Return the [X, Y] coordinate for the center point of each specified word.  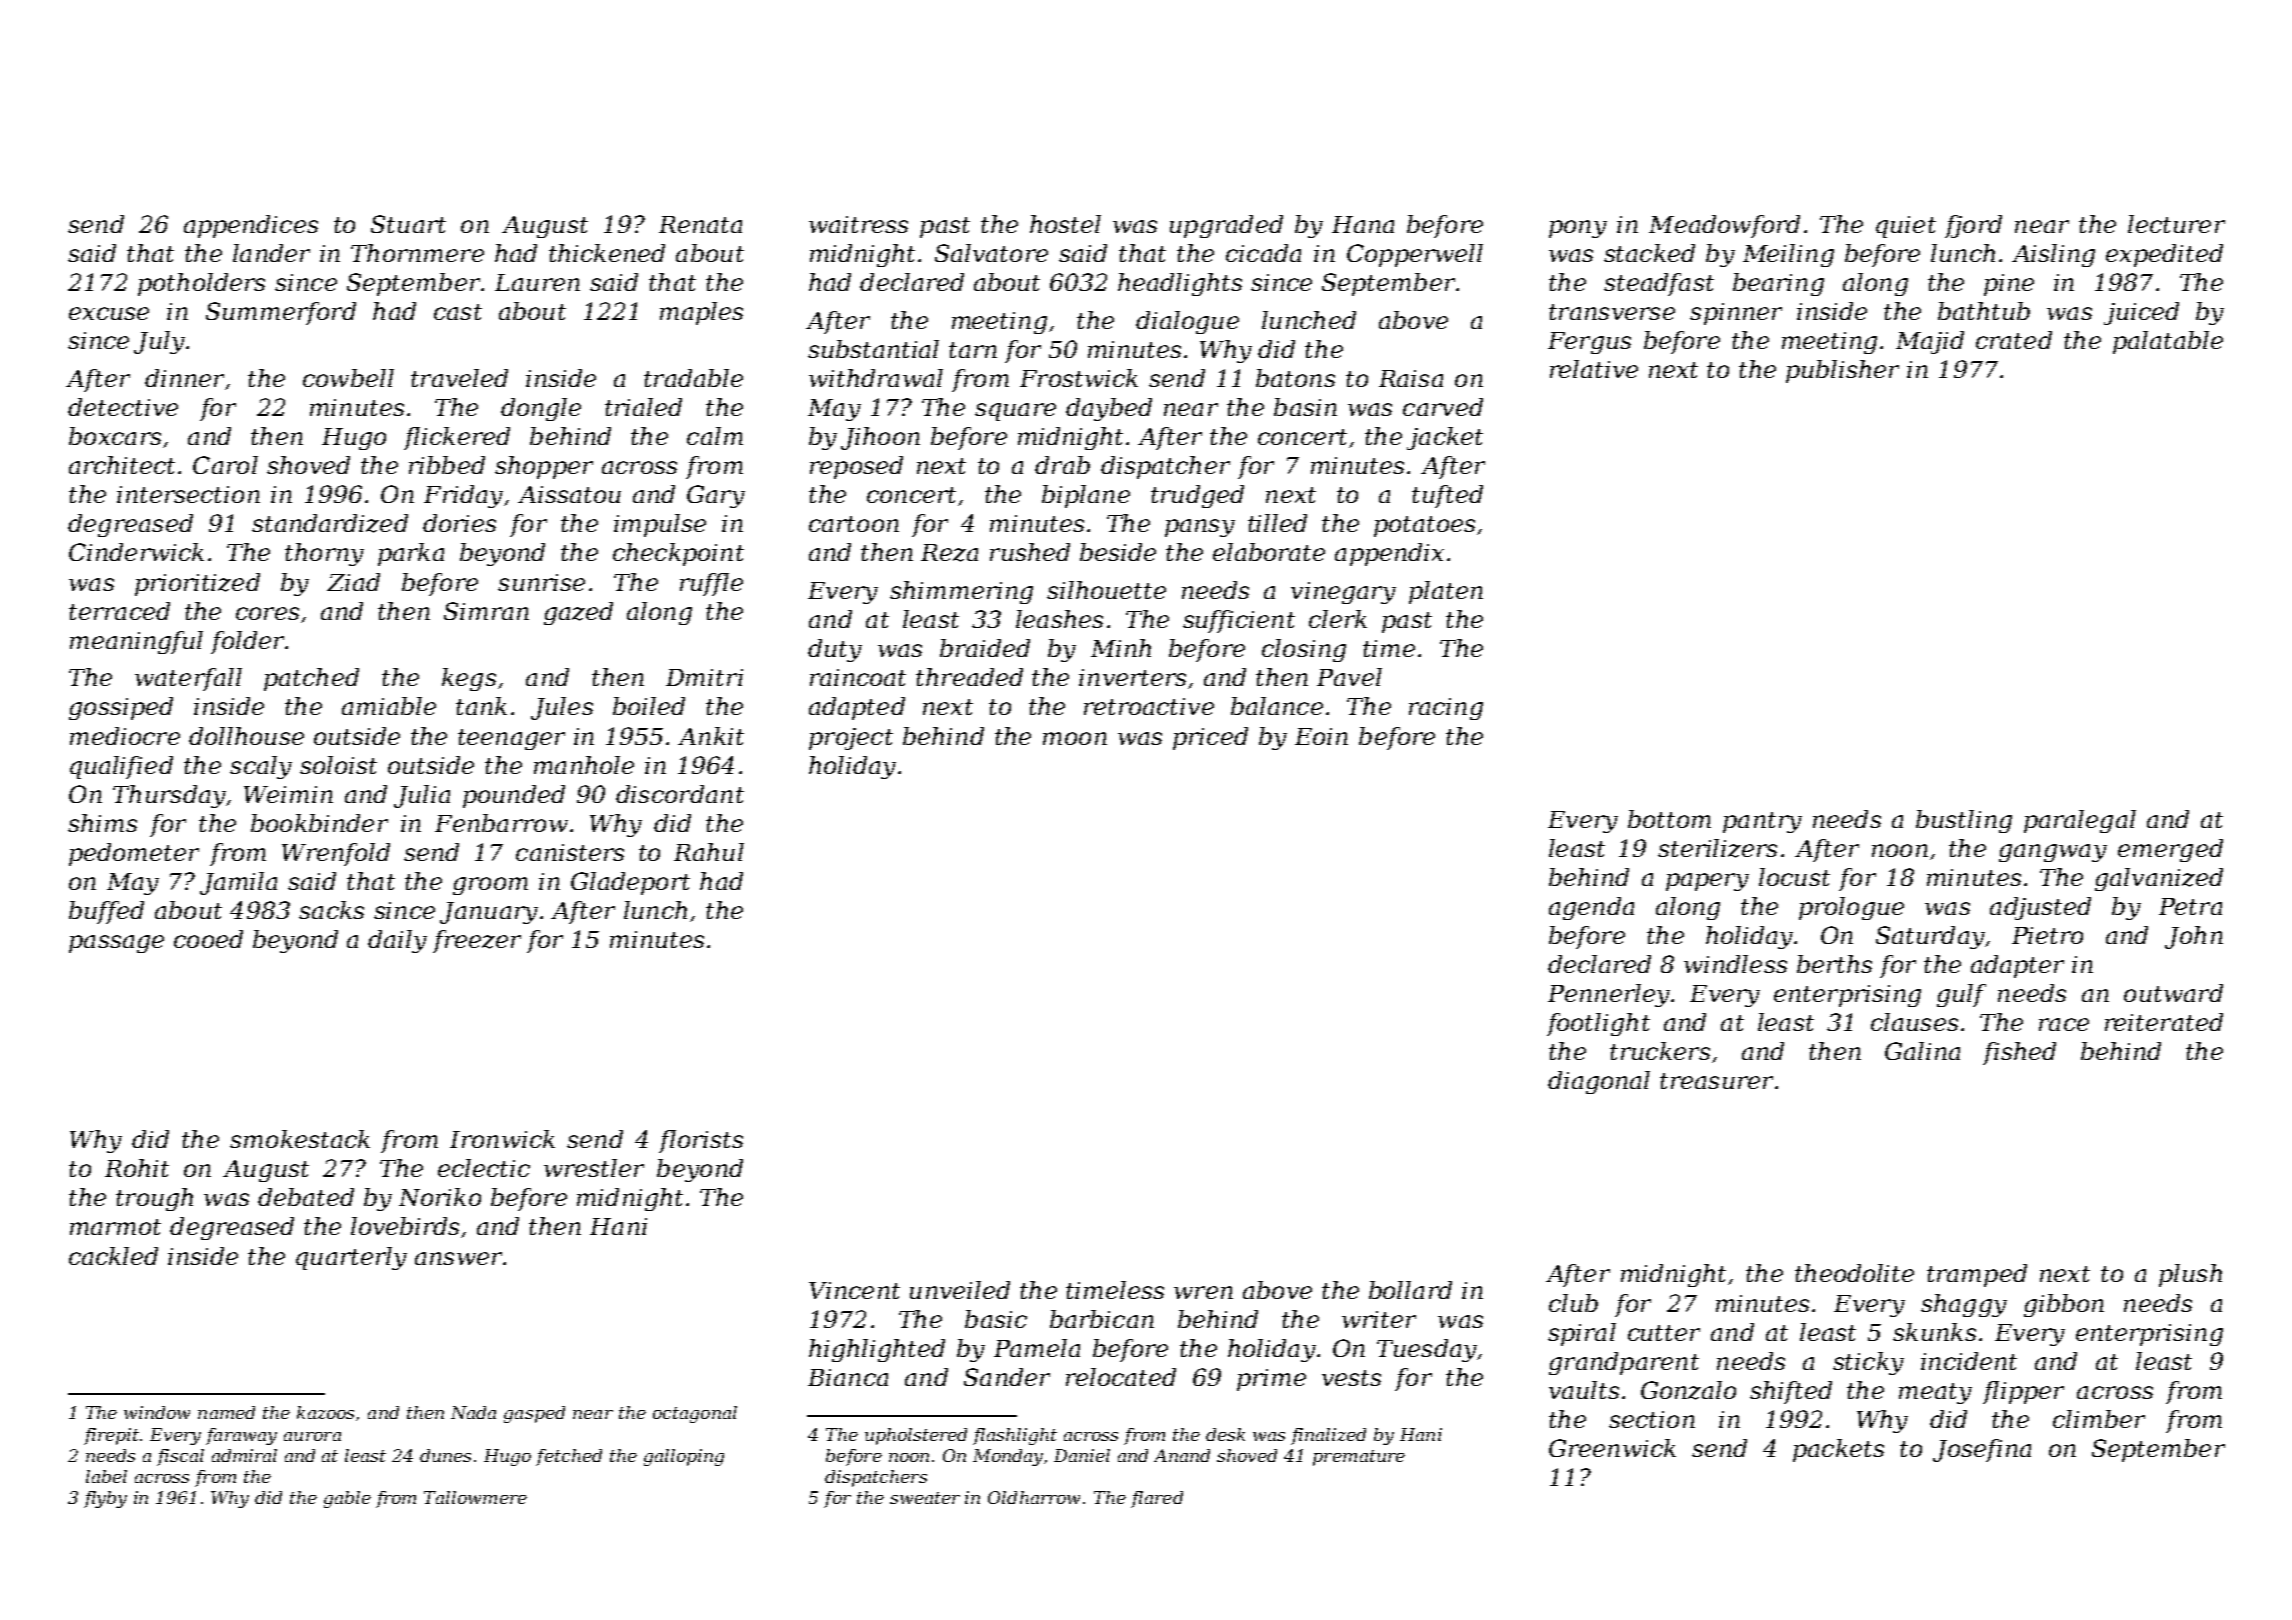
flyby [105, 1499]
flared [1157, 1499]
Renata [700, 224]
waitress [858, 224]
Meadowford [1724, 226]
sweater [925, 1498]
